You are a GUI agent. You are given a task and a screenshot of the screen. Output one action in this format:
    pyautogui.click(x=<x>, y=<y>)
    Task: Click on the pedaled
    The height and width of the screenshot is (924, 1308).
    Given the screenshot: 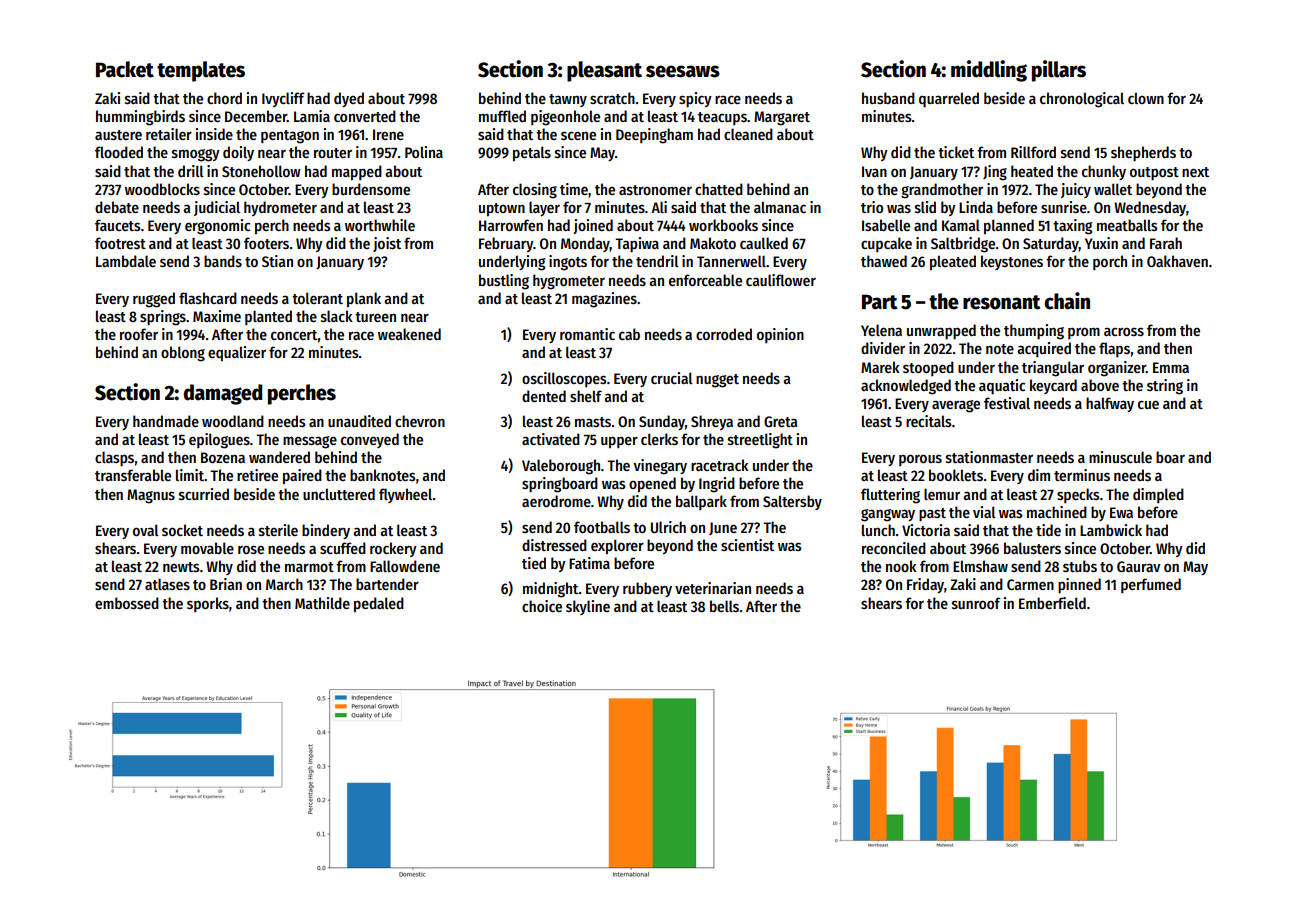 What is the action you would take?
    pyautogui.click(x=379, y=604)
